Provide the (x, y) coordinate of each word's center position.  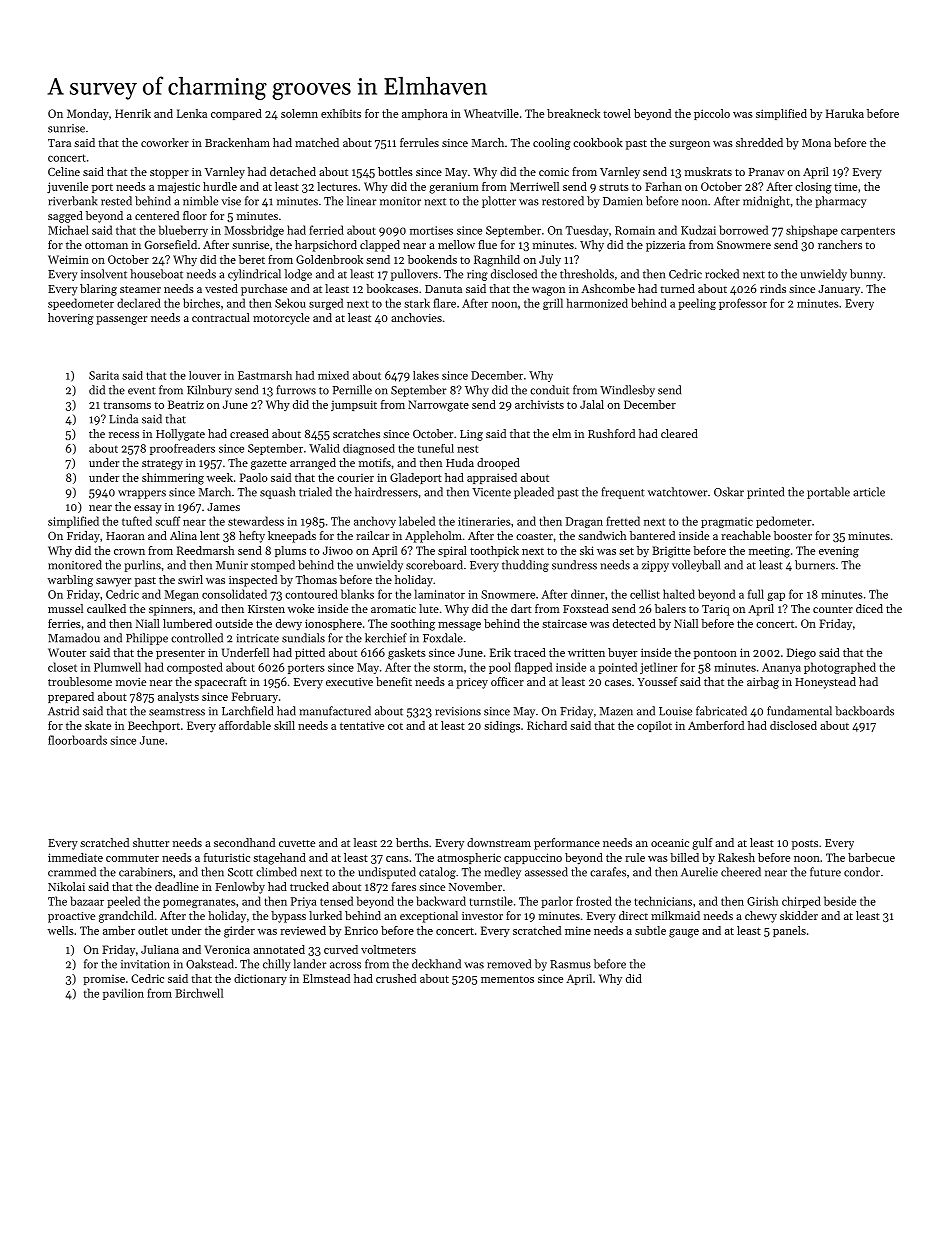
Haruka (845, 113)
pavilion (123, 994)
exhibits (341, 113)
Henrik (133, 113)
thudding (525, 566)
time (845, 186)
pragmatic (727, 522)
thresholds (587, 274)
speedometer (81, 304)
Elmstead (326, 978)
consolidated (234, 594)
